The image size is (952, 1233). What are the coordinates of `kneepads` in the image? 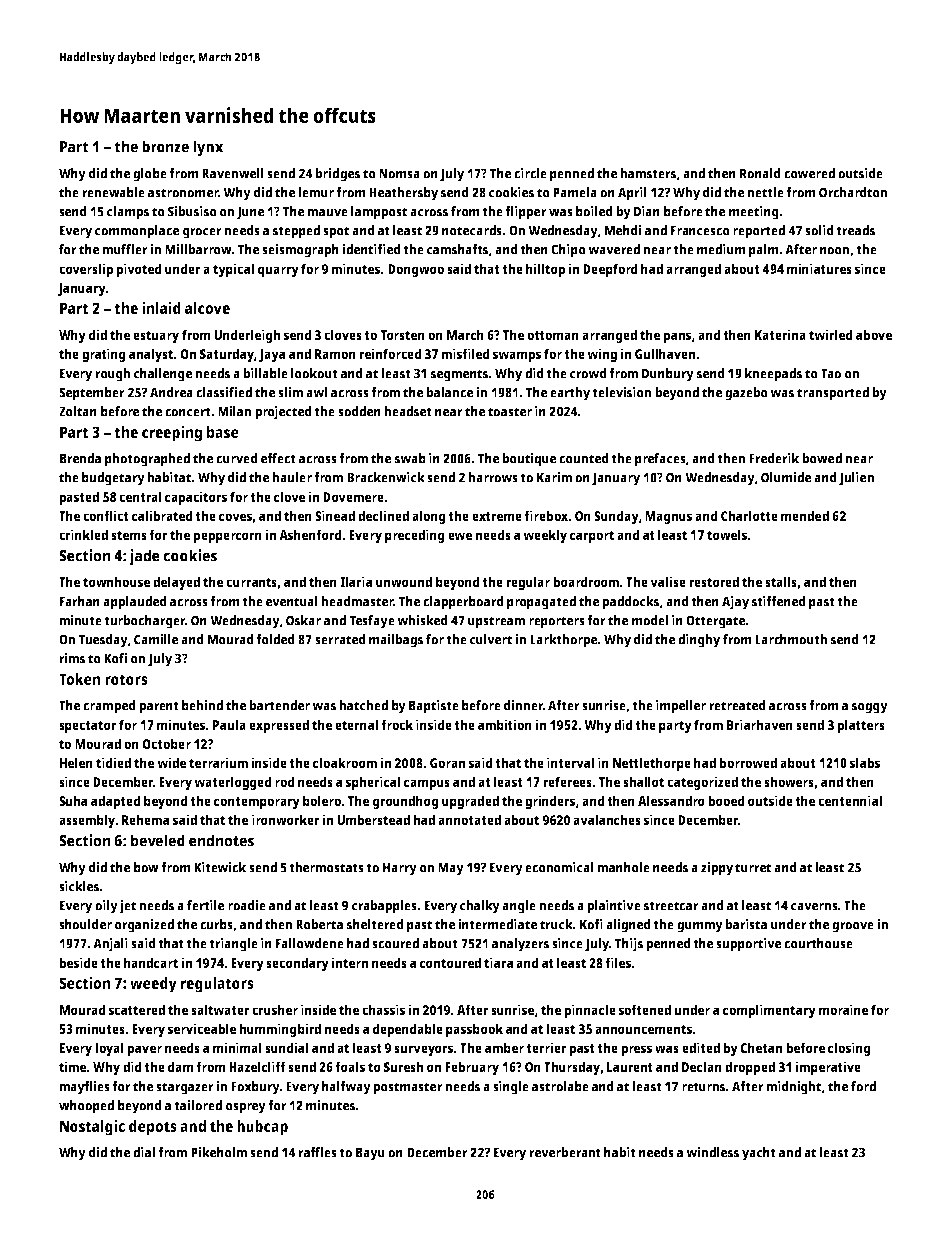 It's located at (773, 375).
